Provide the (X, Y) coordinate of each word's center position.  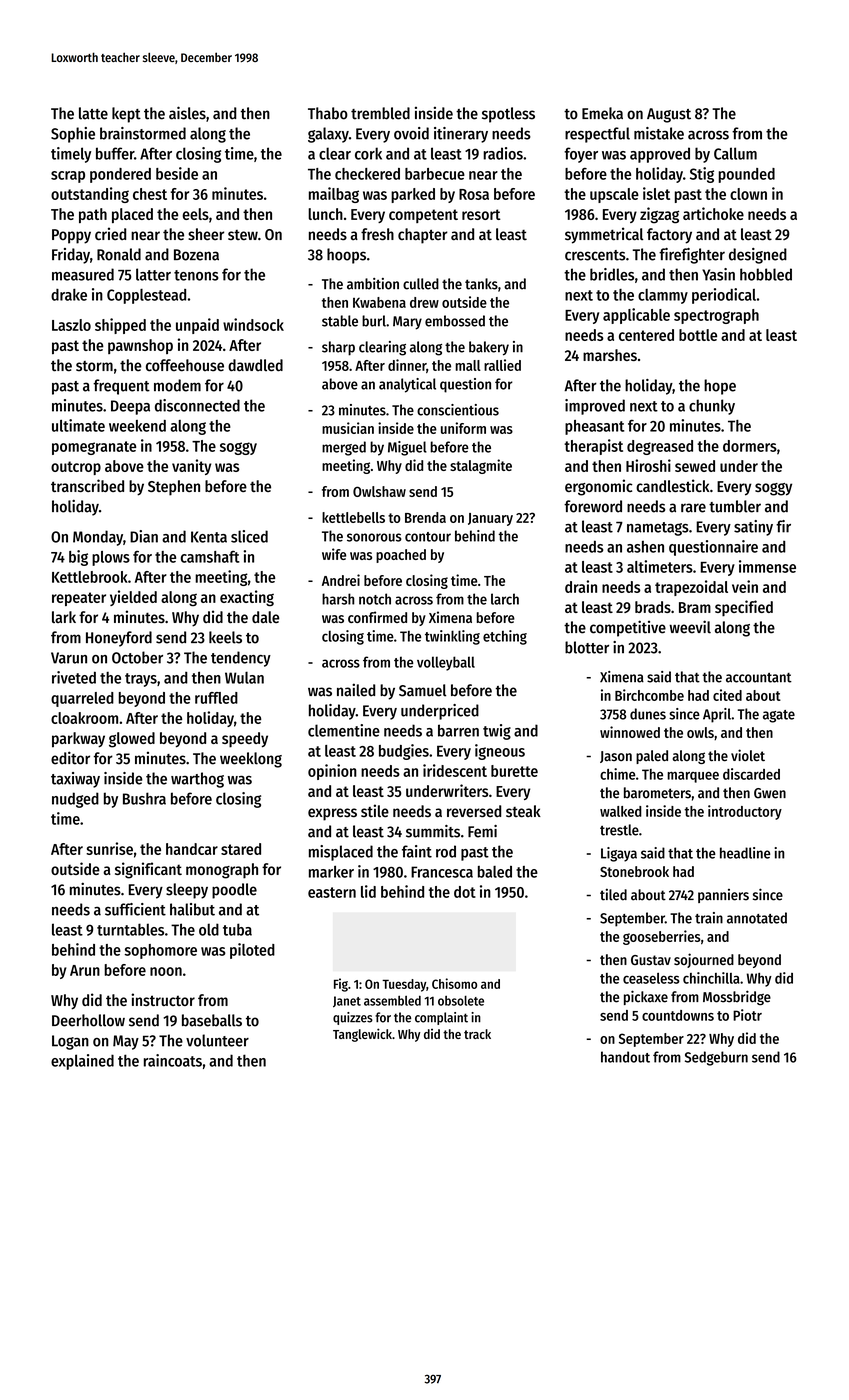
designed (758, 256)
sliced (249, 536)
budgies (404, 752)
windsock (253, 324)
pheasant (594, 427)
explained (82, 1062)
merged (344, 448)
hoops (346, 256)
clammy (663, 296)
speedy (245, 740)
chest (150, 194)
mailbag (334, 195)
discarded (751, 774)
